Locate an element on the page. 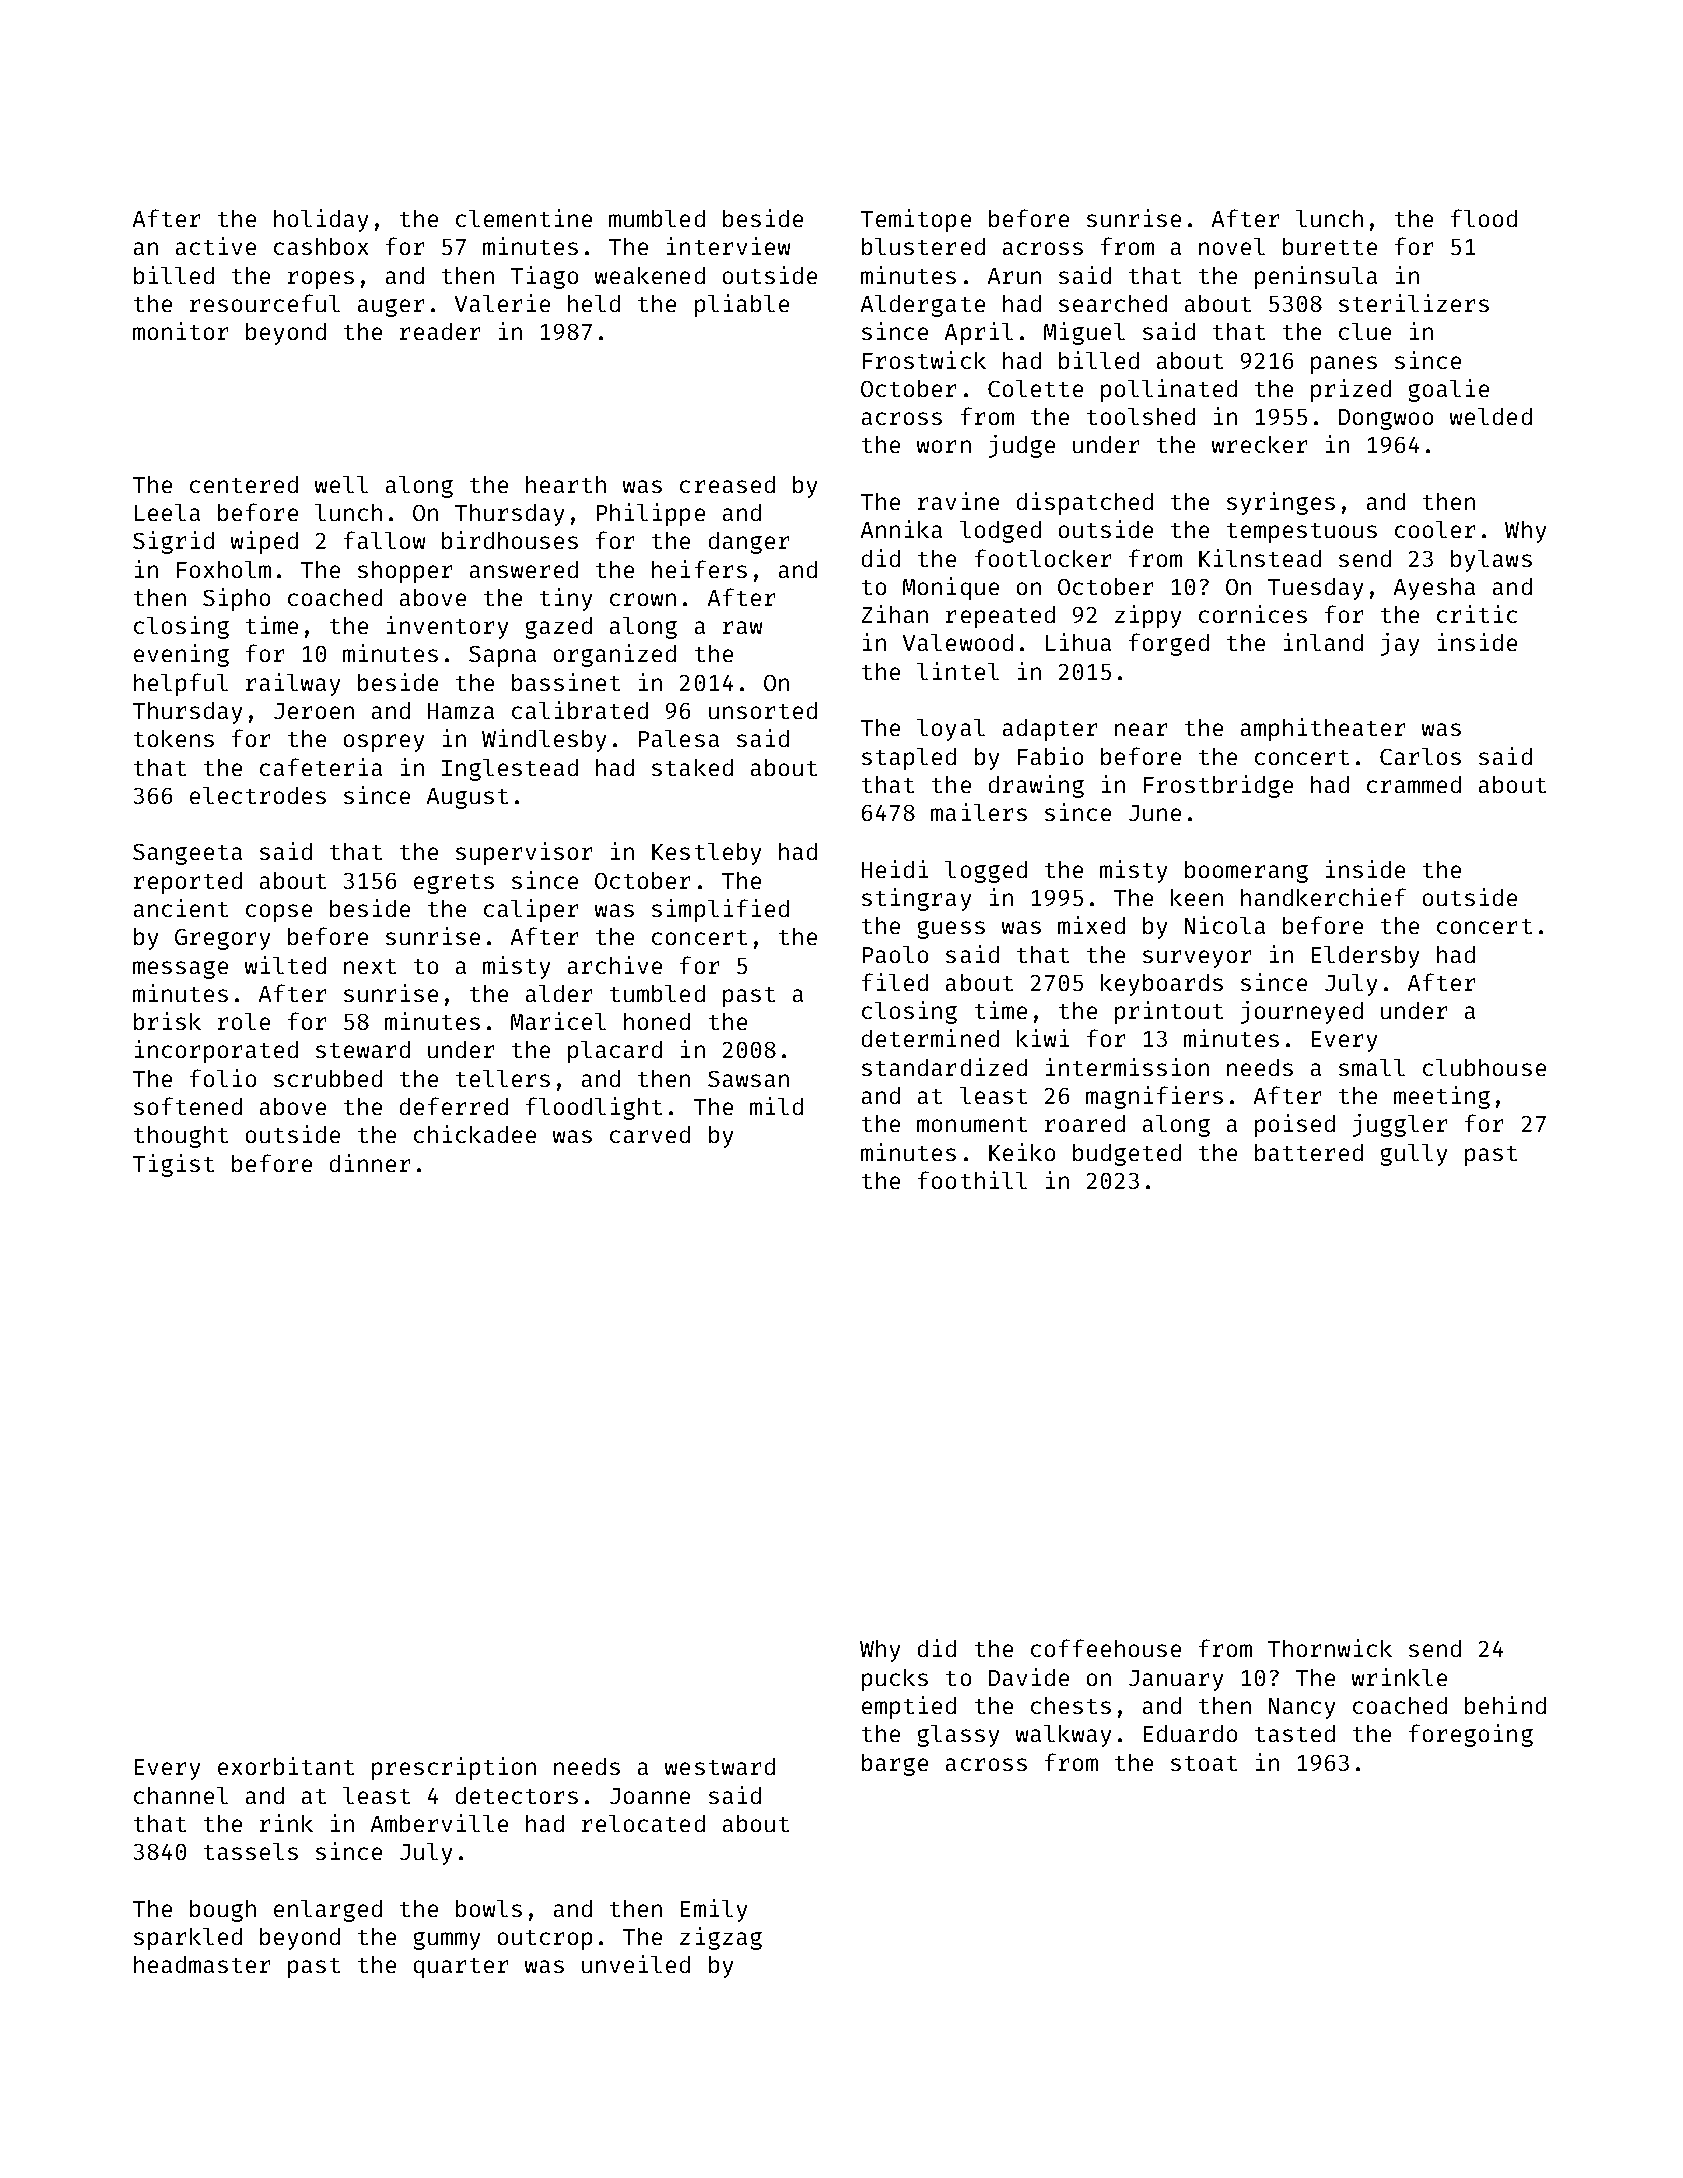 Image resolution: width=1683 pixels, height=2178 pixels. clubhouse is located at coordinates (1484, 1067).
